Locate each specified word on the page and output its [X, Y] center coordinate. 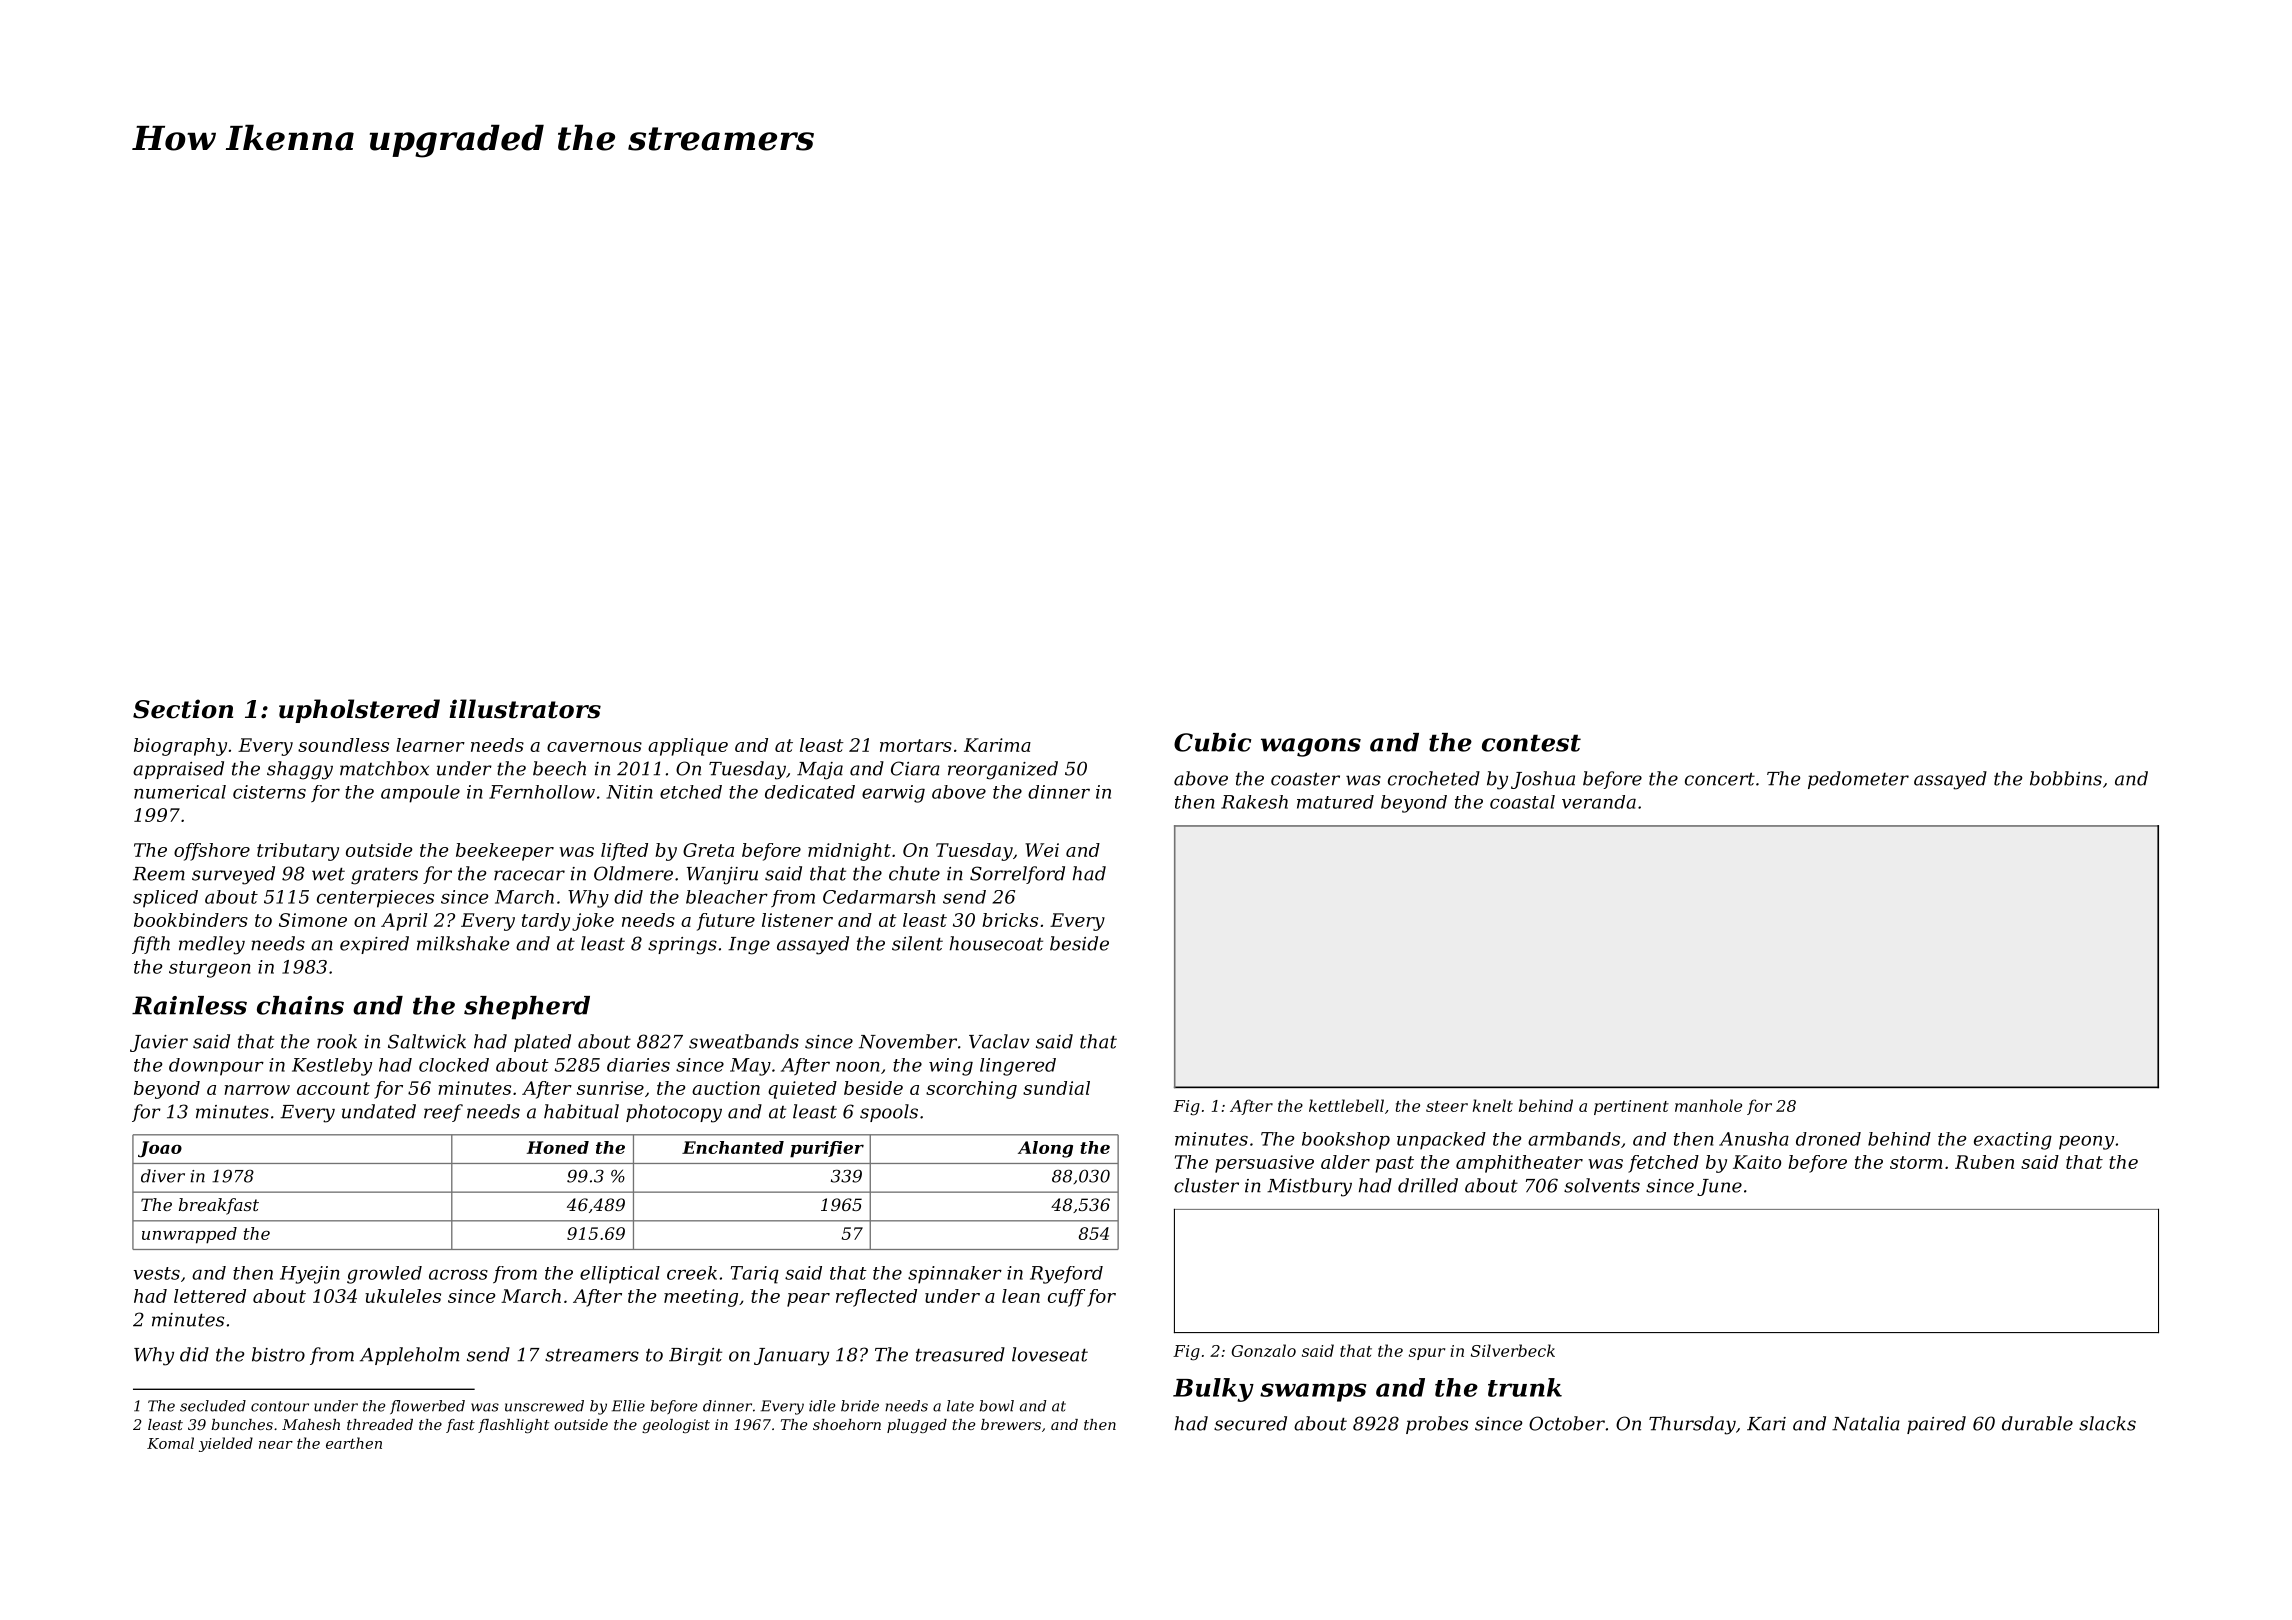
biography [180, 747]
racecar [529, 875]
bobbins [2066, 778]
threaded [380, 1424]
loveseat [1050, 1354]
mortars [916, 745]
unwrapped [189, 1235]
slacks [2107, 1423]
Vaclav [999, 1041]
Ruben [1984, 1162]
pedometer [1858, 780]
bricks [1010, 920]
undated [379, 1111]
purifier [827, 1149]
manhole [1708, 1105]
